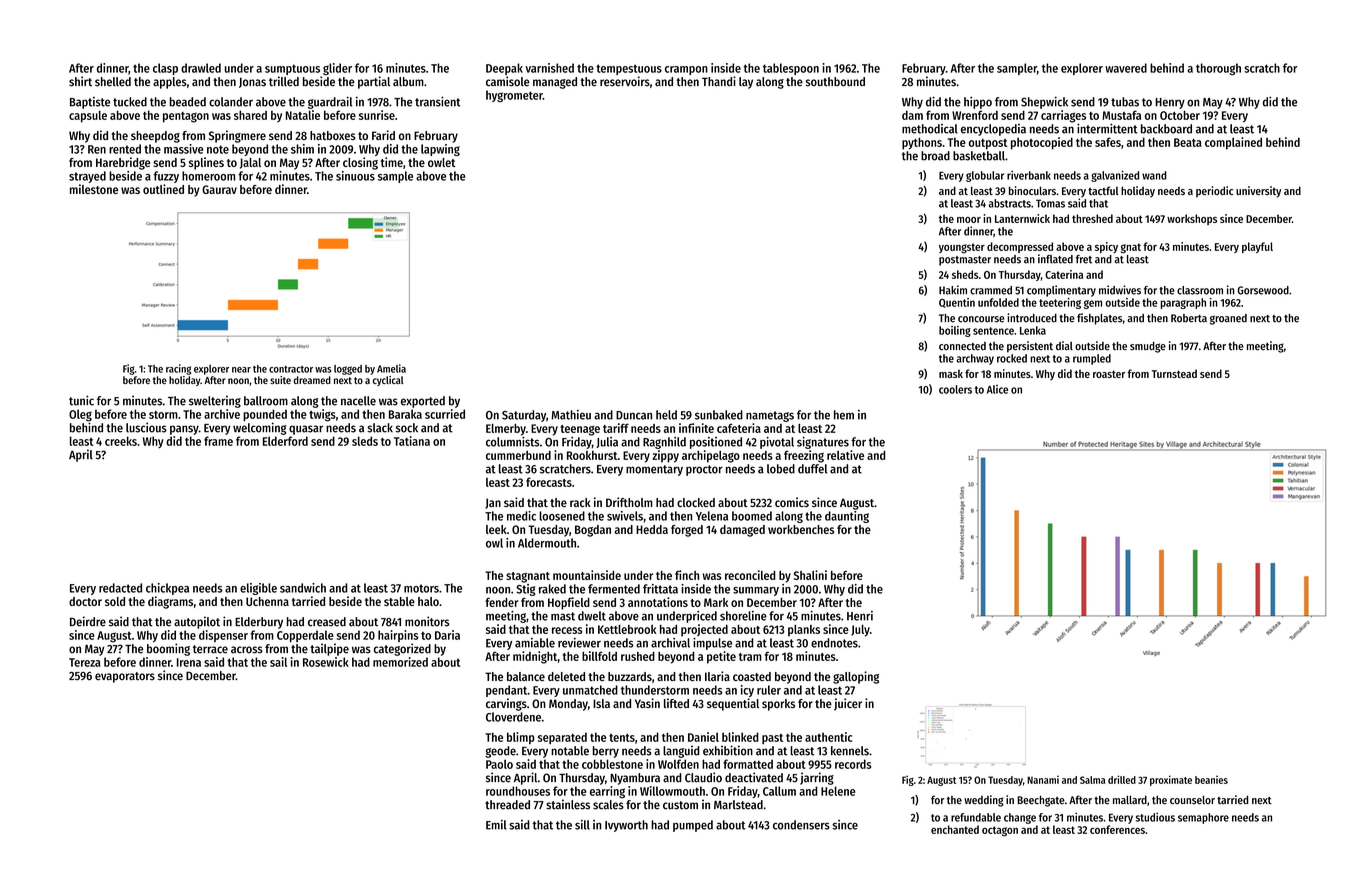  I want to click on Oleg, so click(80, 415).
